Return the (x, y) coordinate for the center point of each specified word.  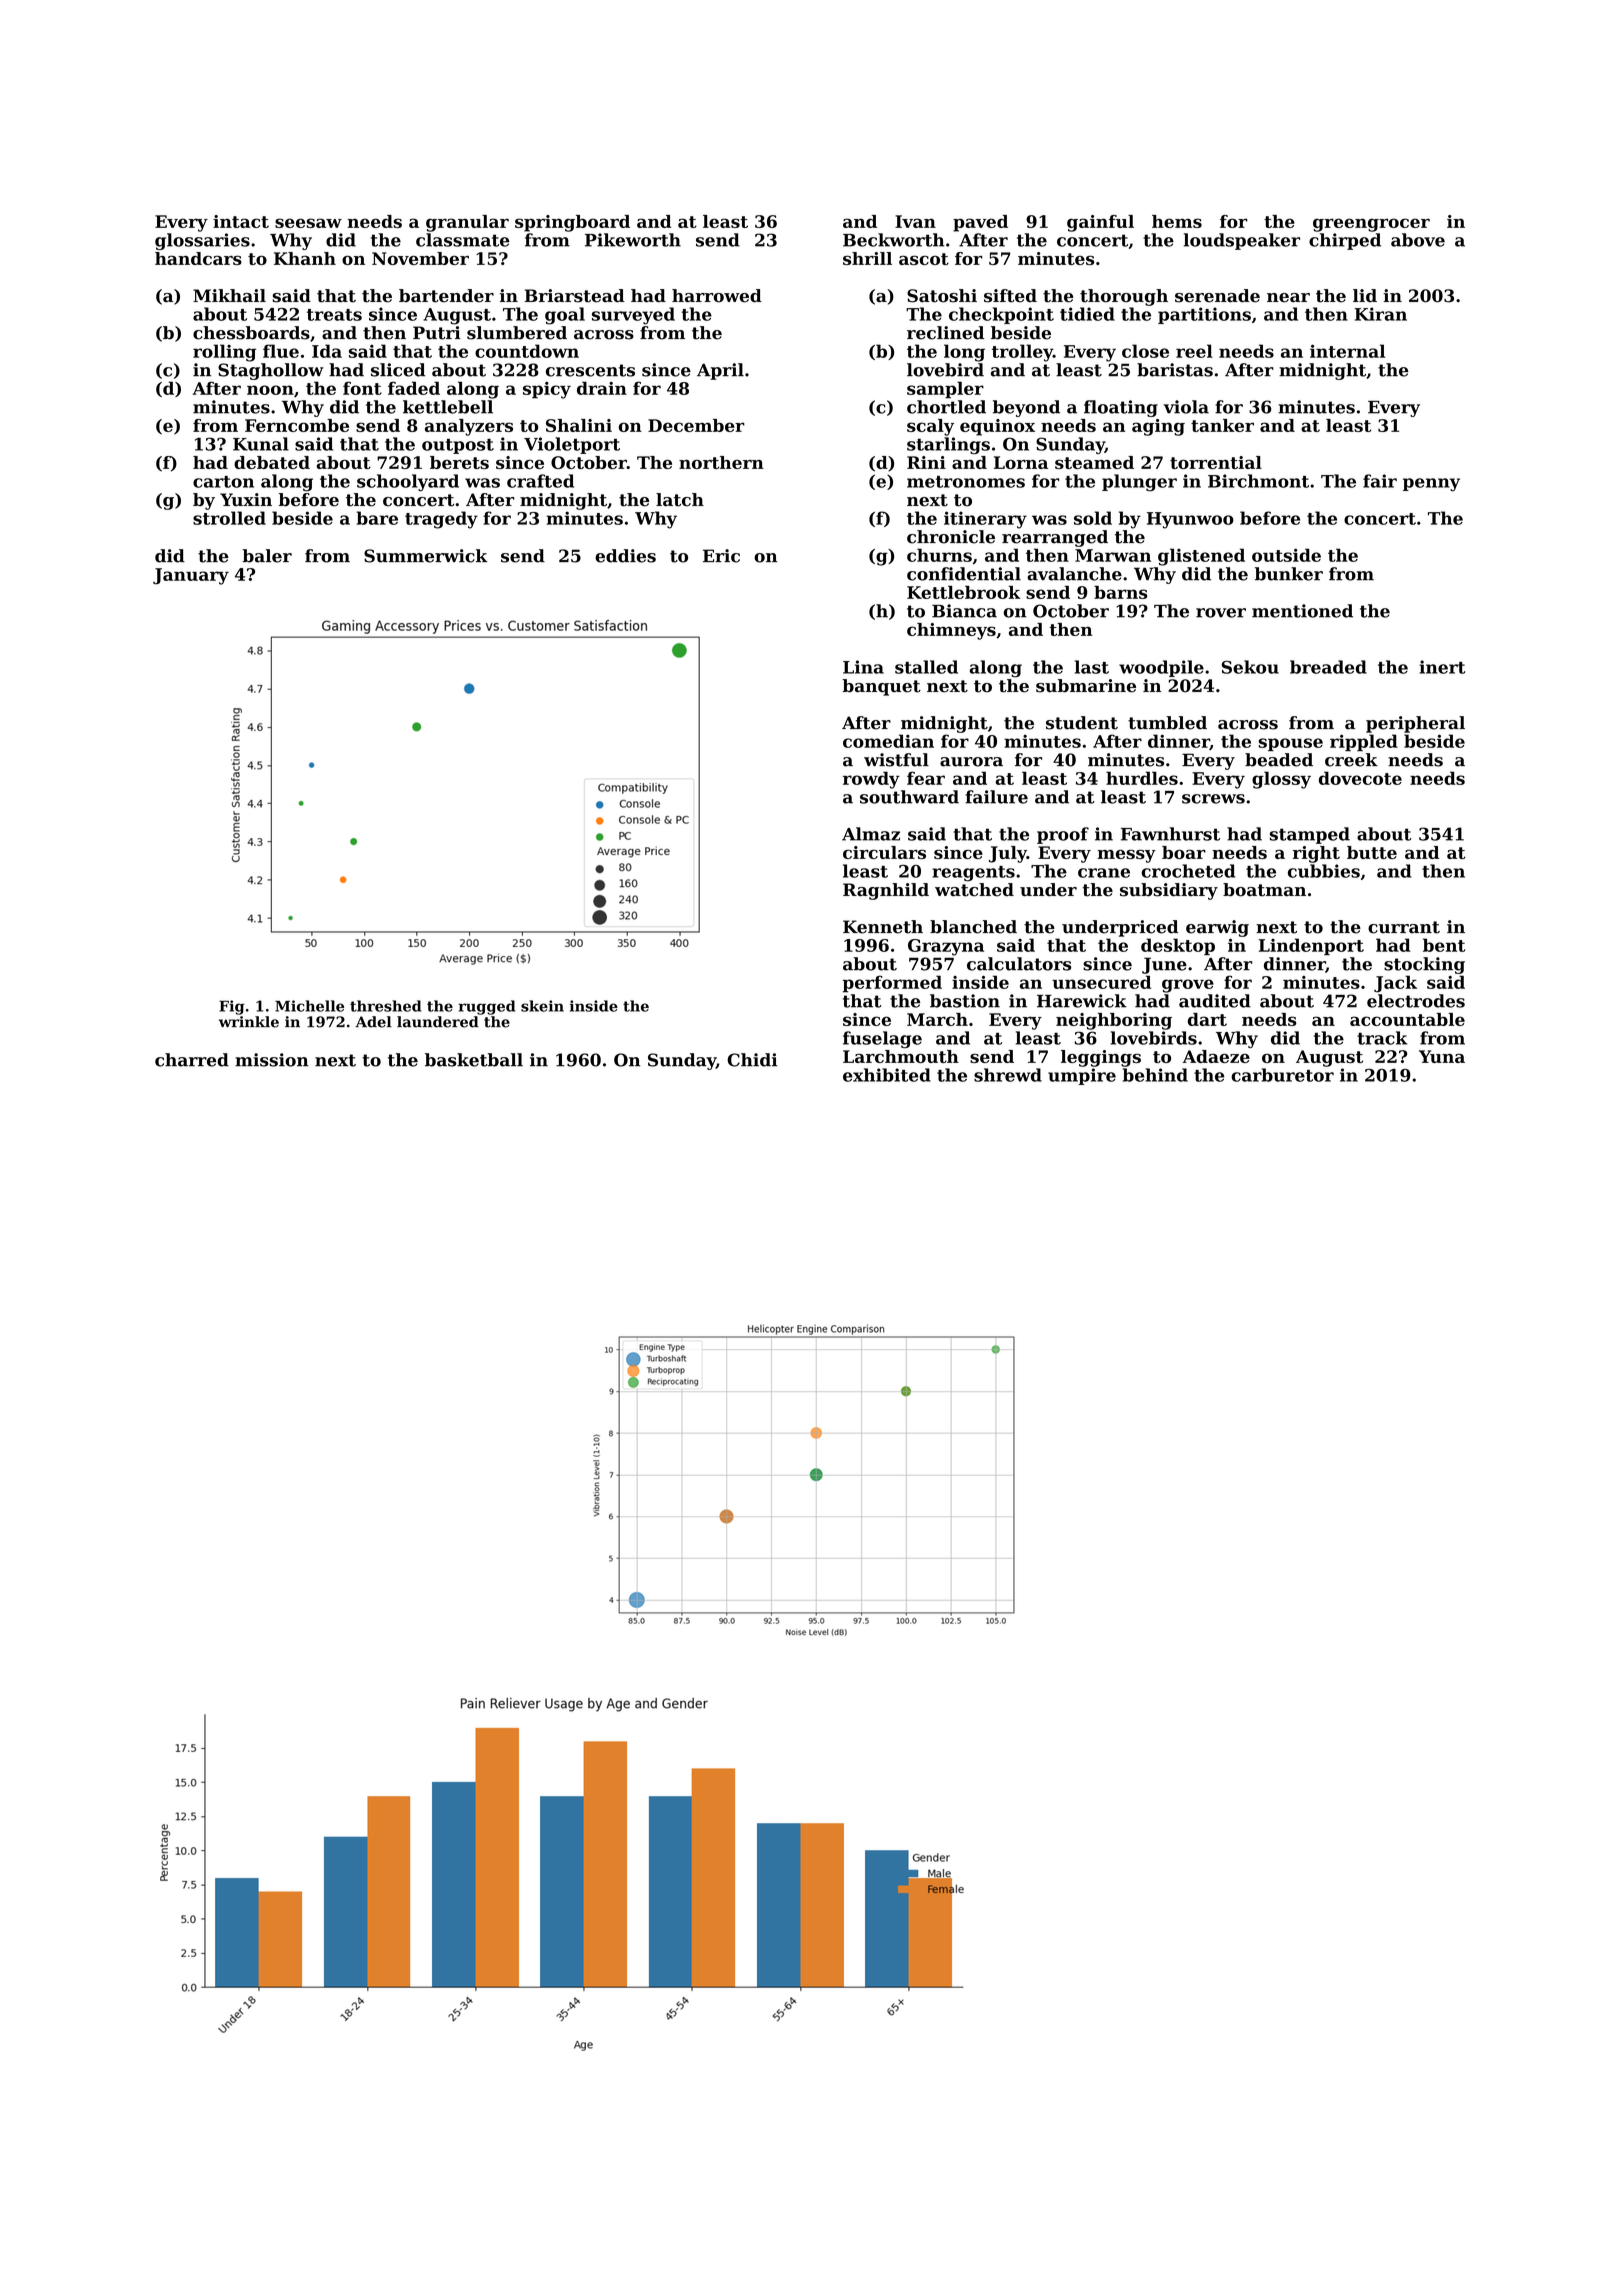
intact (241, 221)
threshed (385, 1006)
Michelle (309, 1006)
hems (1177, 221)
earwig (1217, 928)
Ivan (915, 221)
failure (996, 797)
